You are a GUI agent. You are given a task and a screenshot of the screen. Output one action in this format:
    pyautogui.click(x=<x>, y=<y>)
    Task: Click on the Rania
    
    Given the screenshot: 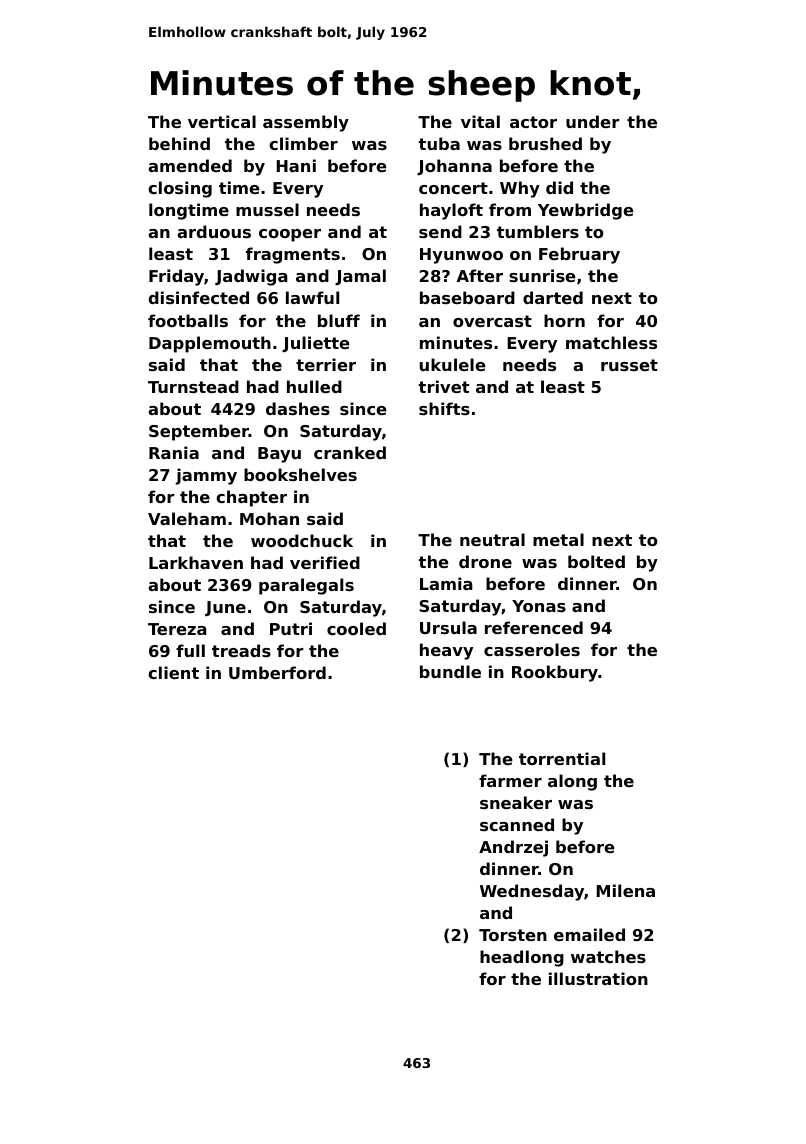 What is the action you would take?
    pyautogui.click(x=174, y=452)
